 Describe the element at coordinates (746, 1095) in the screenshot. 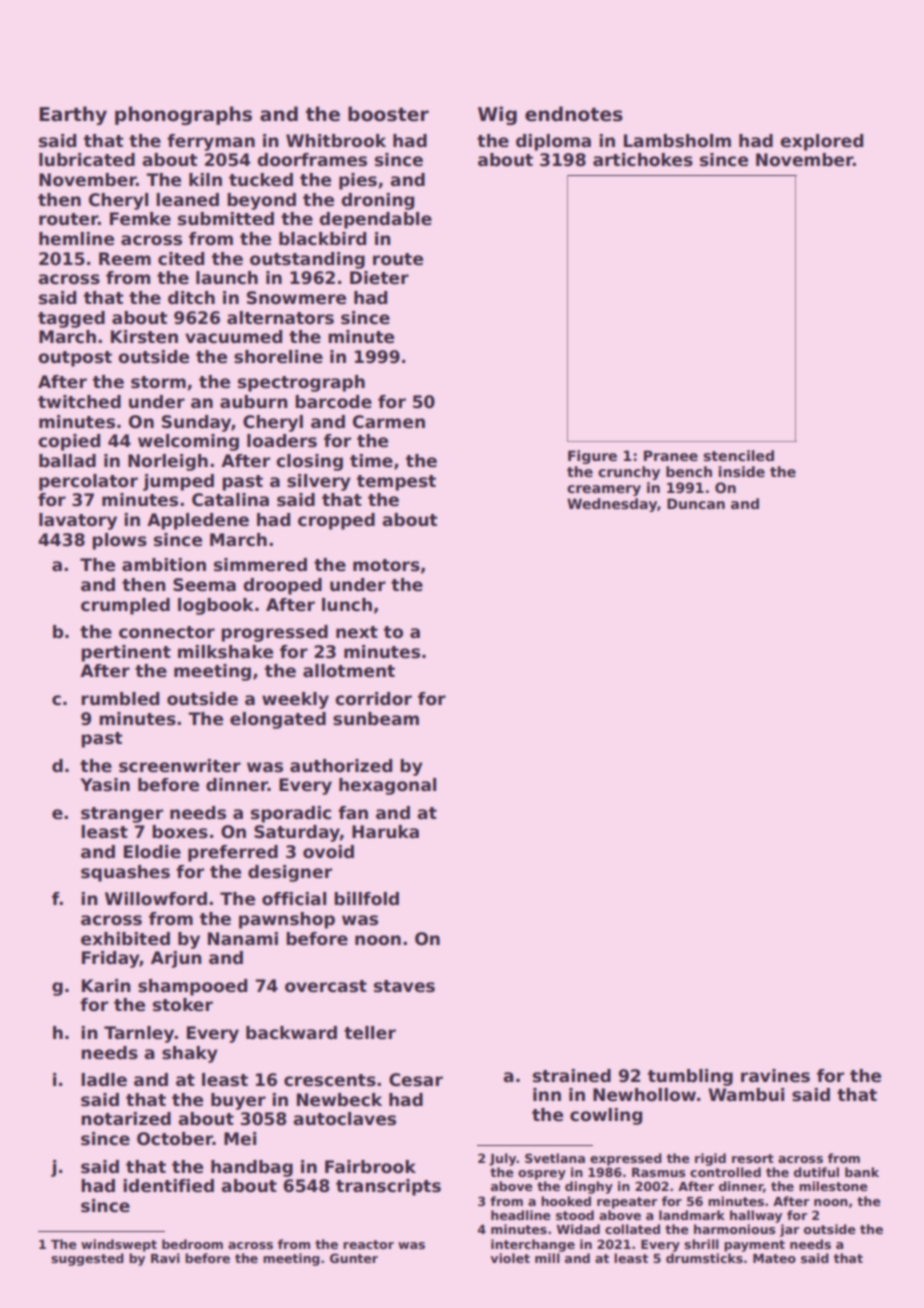

I see `Wambui` at that location.
